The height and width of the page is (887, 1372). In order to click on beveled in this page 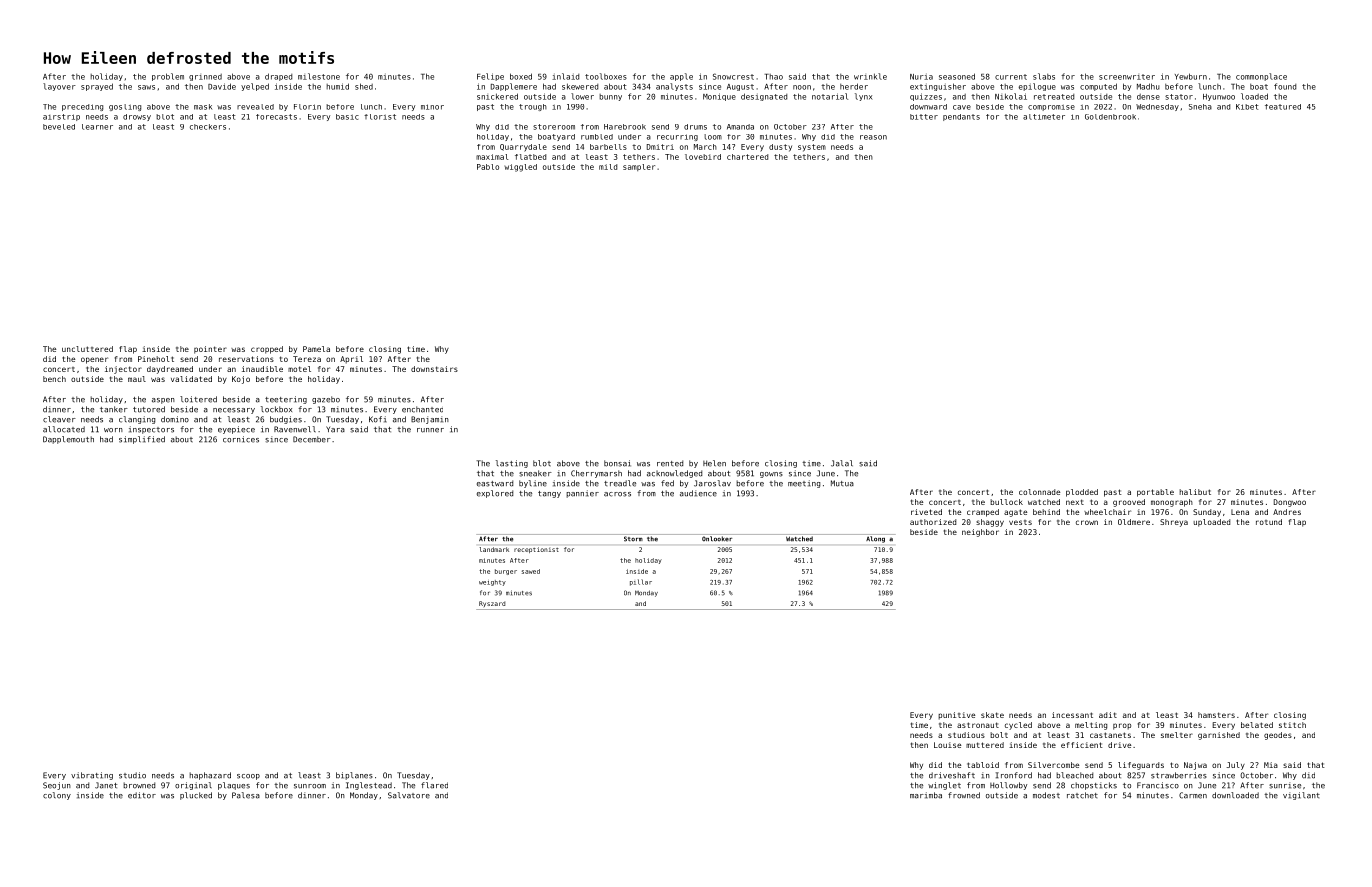, I will do `click(59, 127)`.
